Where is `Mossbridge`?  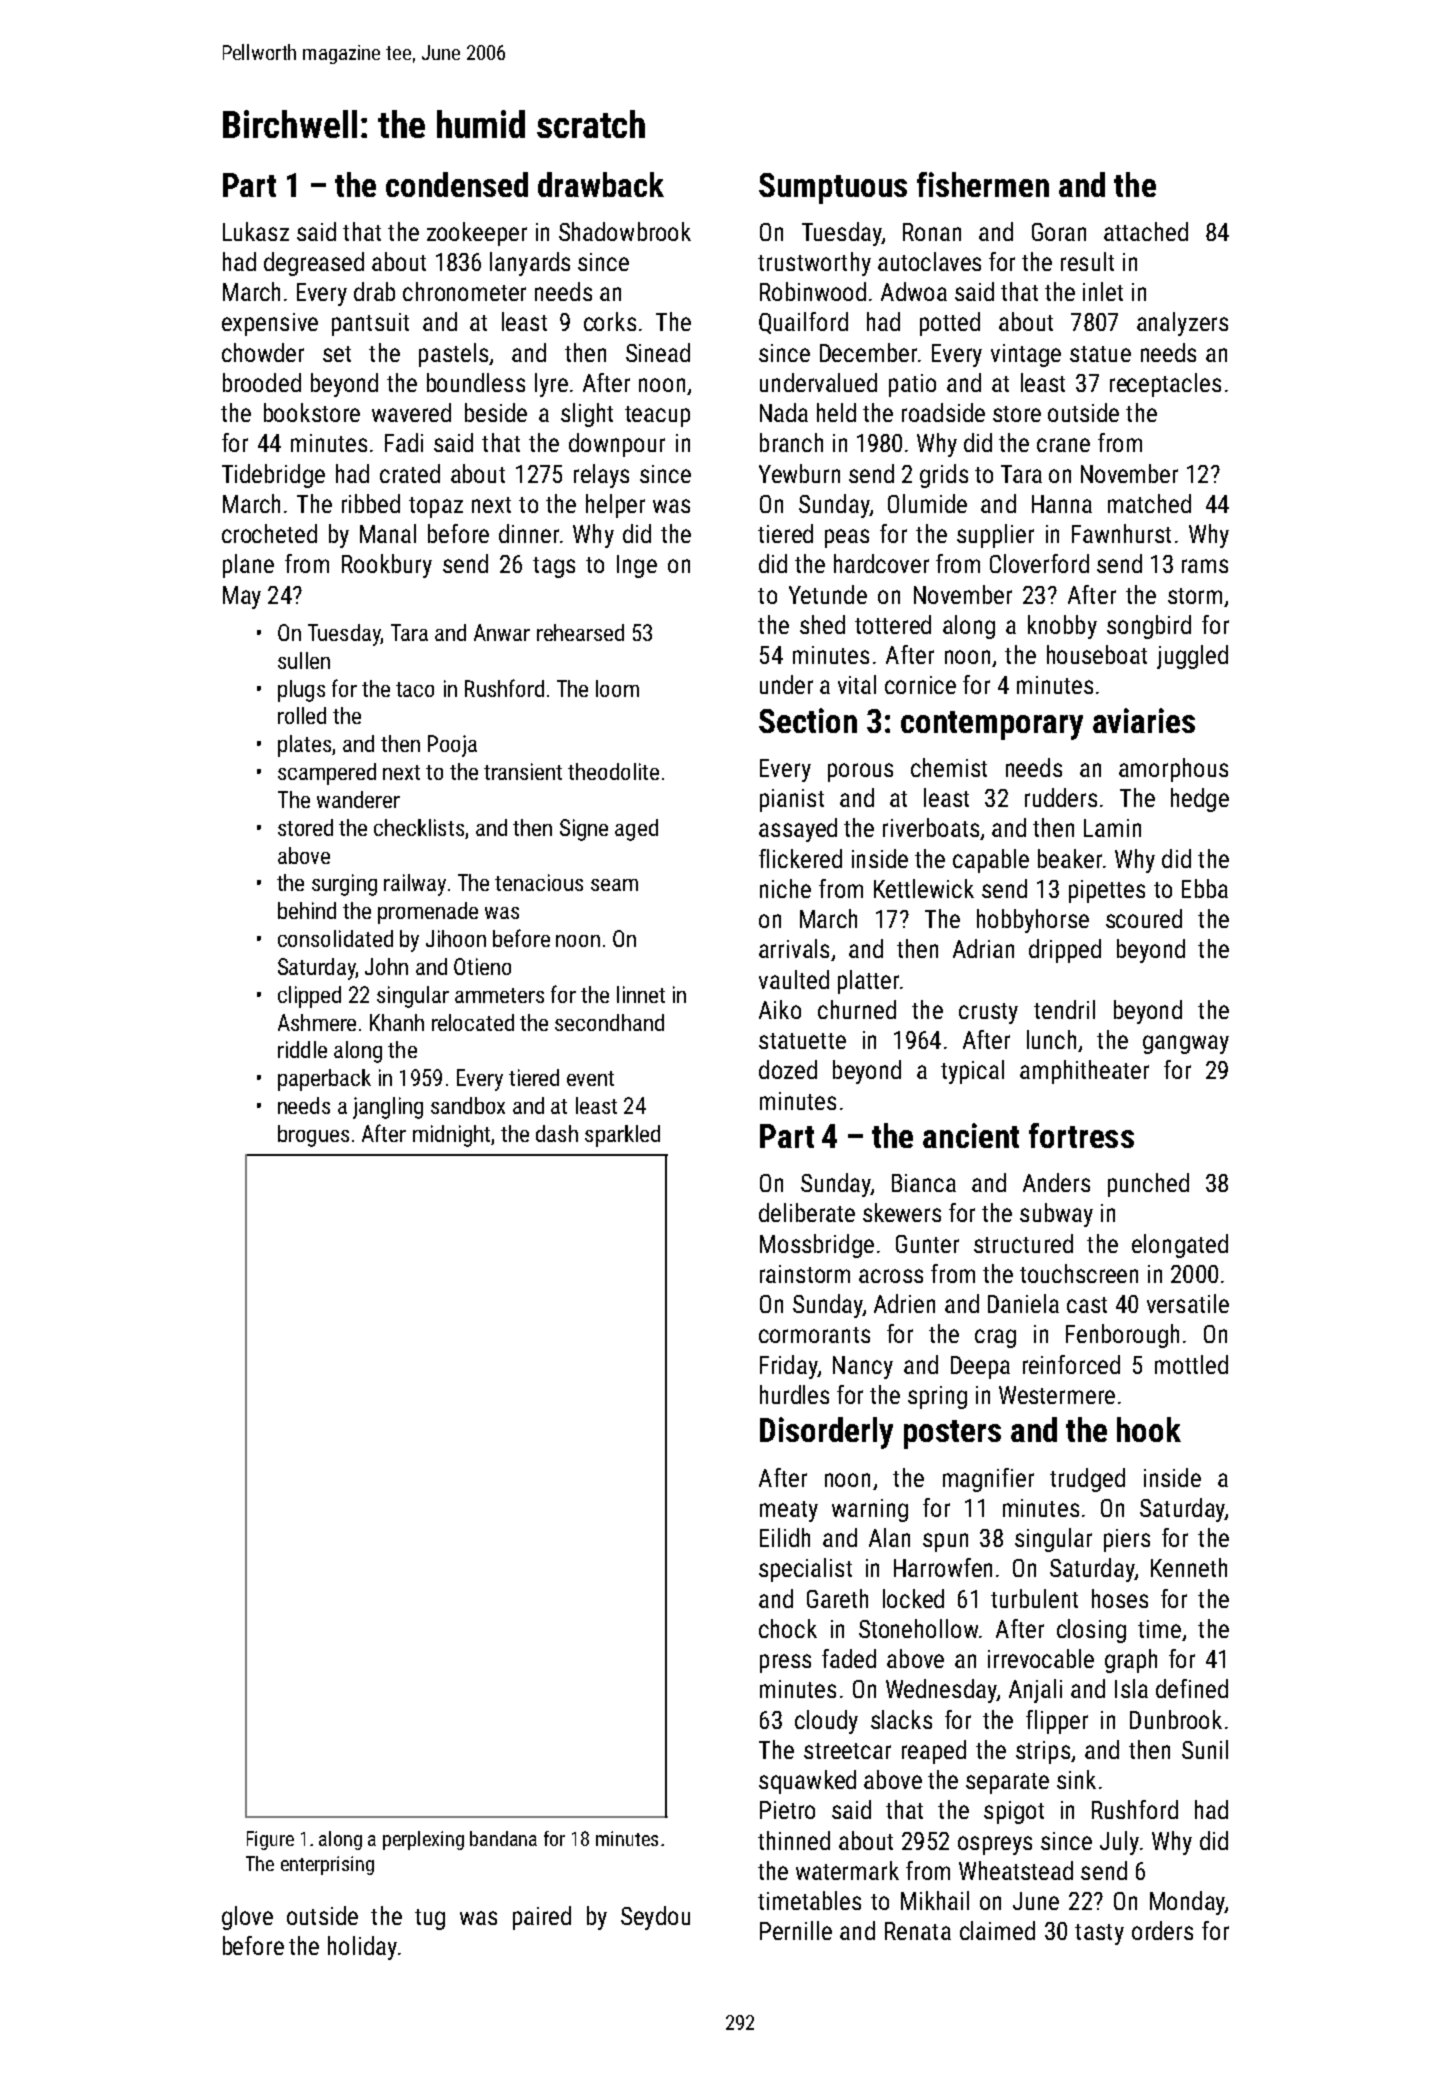
Mossbridge is located at coordinates (817, 1246).
